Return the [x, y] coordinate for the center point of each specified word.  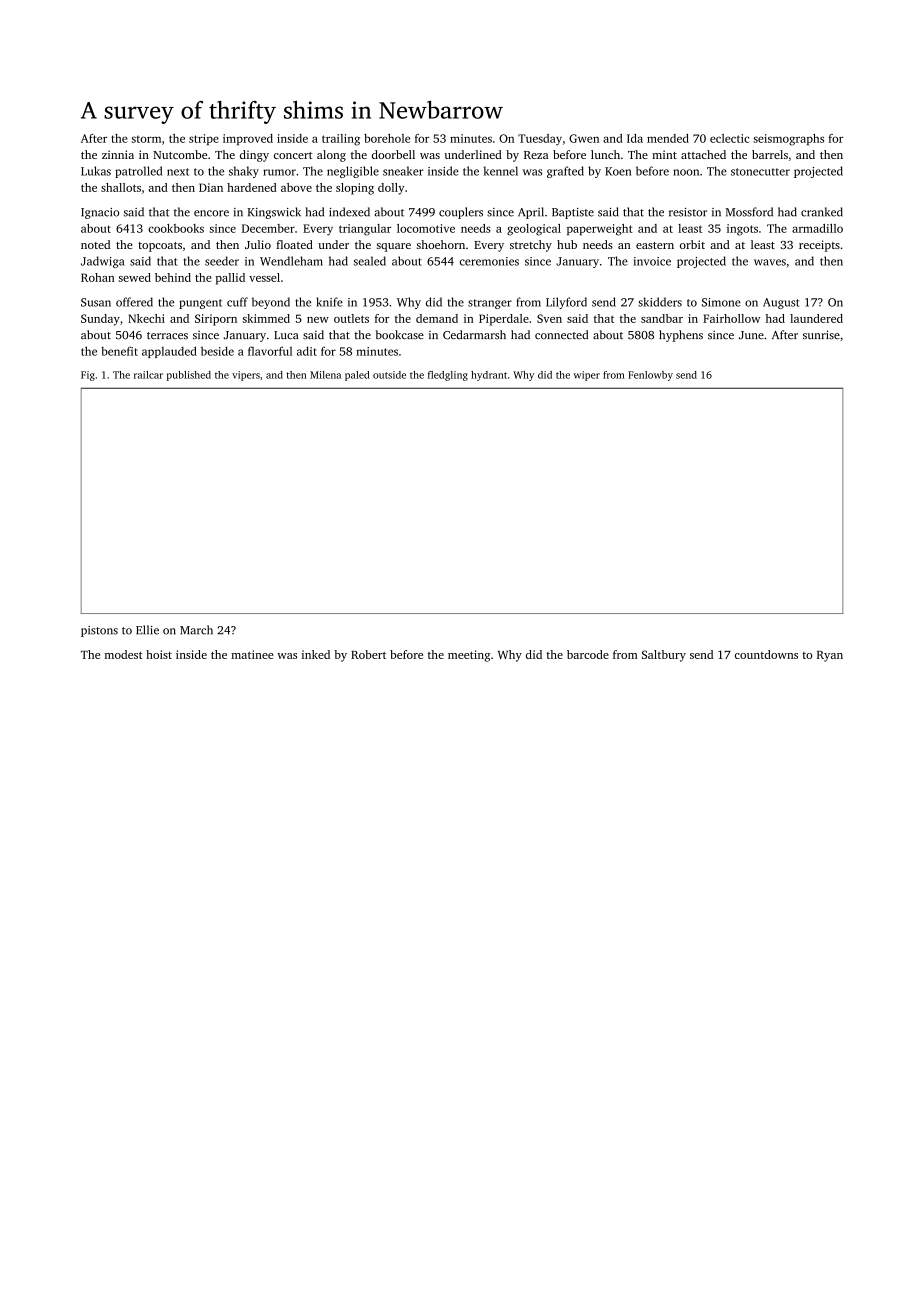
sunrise [821, 334]
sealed [370, 261]
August [781, 303]
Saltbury [664, 656]
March [196, 630]
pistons [99, 631]
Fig [88, 376]
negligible [353, 172]
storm [146, 139]
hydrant [489, 376]
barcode [588, 654]
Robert [368, 654]
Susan [96, 302]
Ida [635, 138]
